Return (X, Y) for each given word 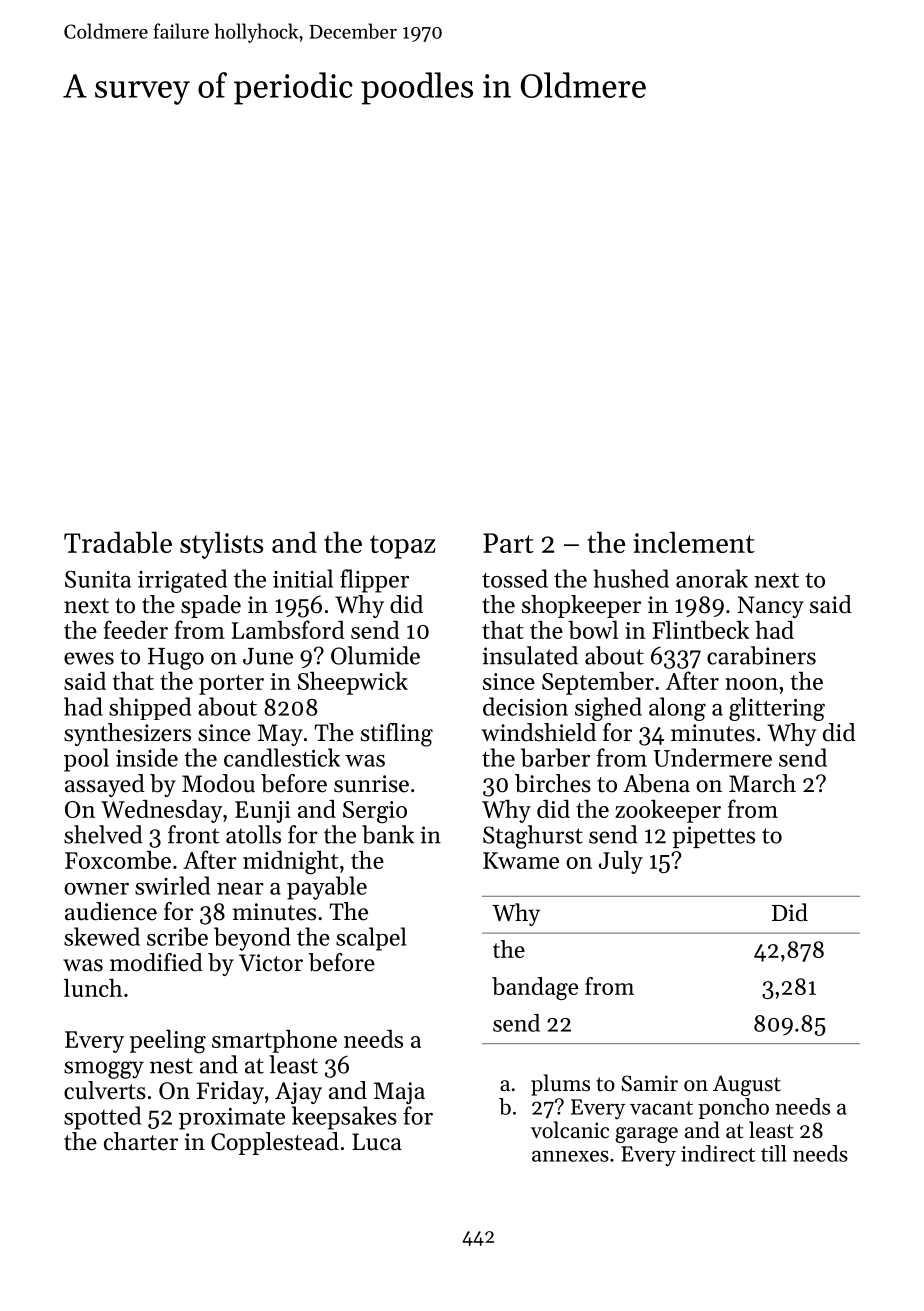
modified (156, 962)
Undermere (712, 757)
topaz (402, 547)
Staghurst (533, 837)
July (621, 862)
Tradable (118, 542)
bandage (535, 988)
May (280, 735)
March (762, 783)
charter (141, 1141)
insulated (530, 655)
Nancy (771, 607)
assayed (105, 785)
